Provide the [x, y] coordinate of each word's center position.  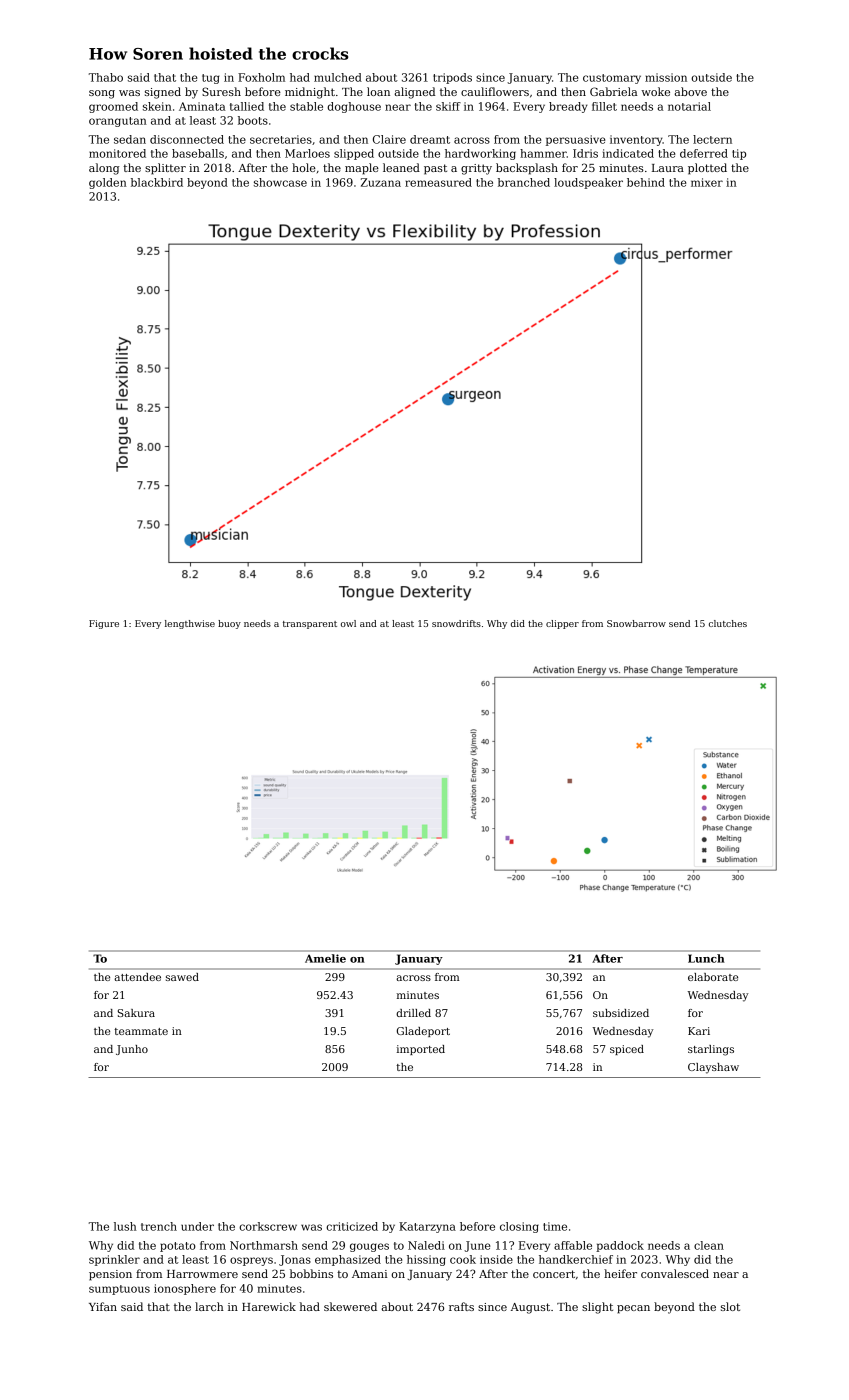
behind [646, 182]
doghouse [354, 107]
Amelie [325, 958]
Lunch [706, 958]
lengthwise [190, 624]
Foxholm [261, 77]
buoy [229, 624]
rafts [461, 1306]
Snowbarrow [636, 623]
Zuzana [381, 182]
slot [730, 1306]
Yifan [103, 1306]
